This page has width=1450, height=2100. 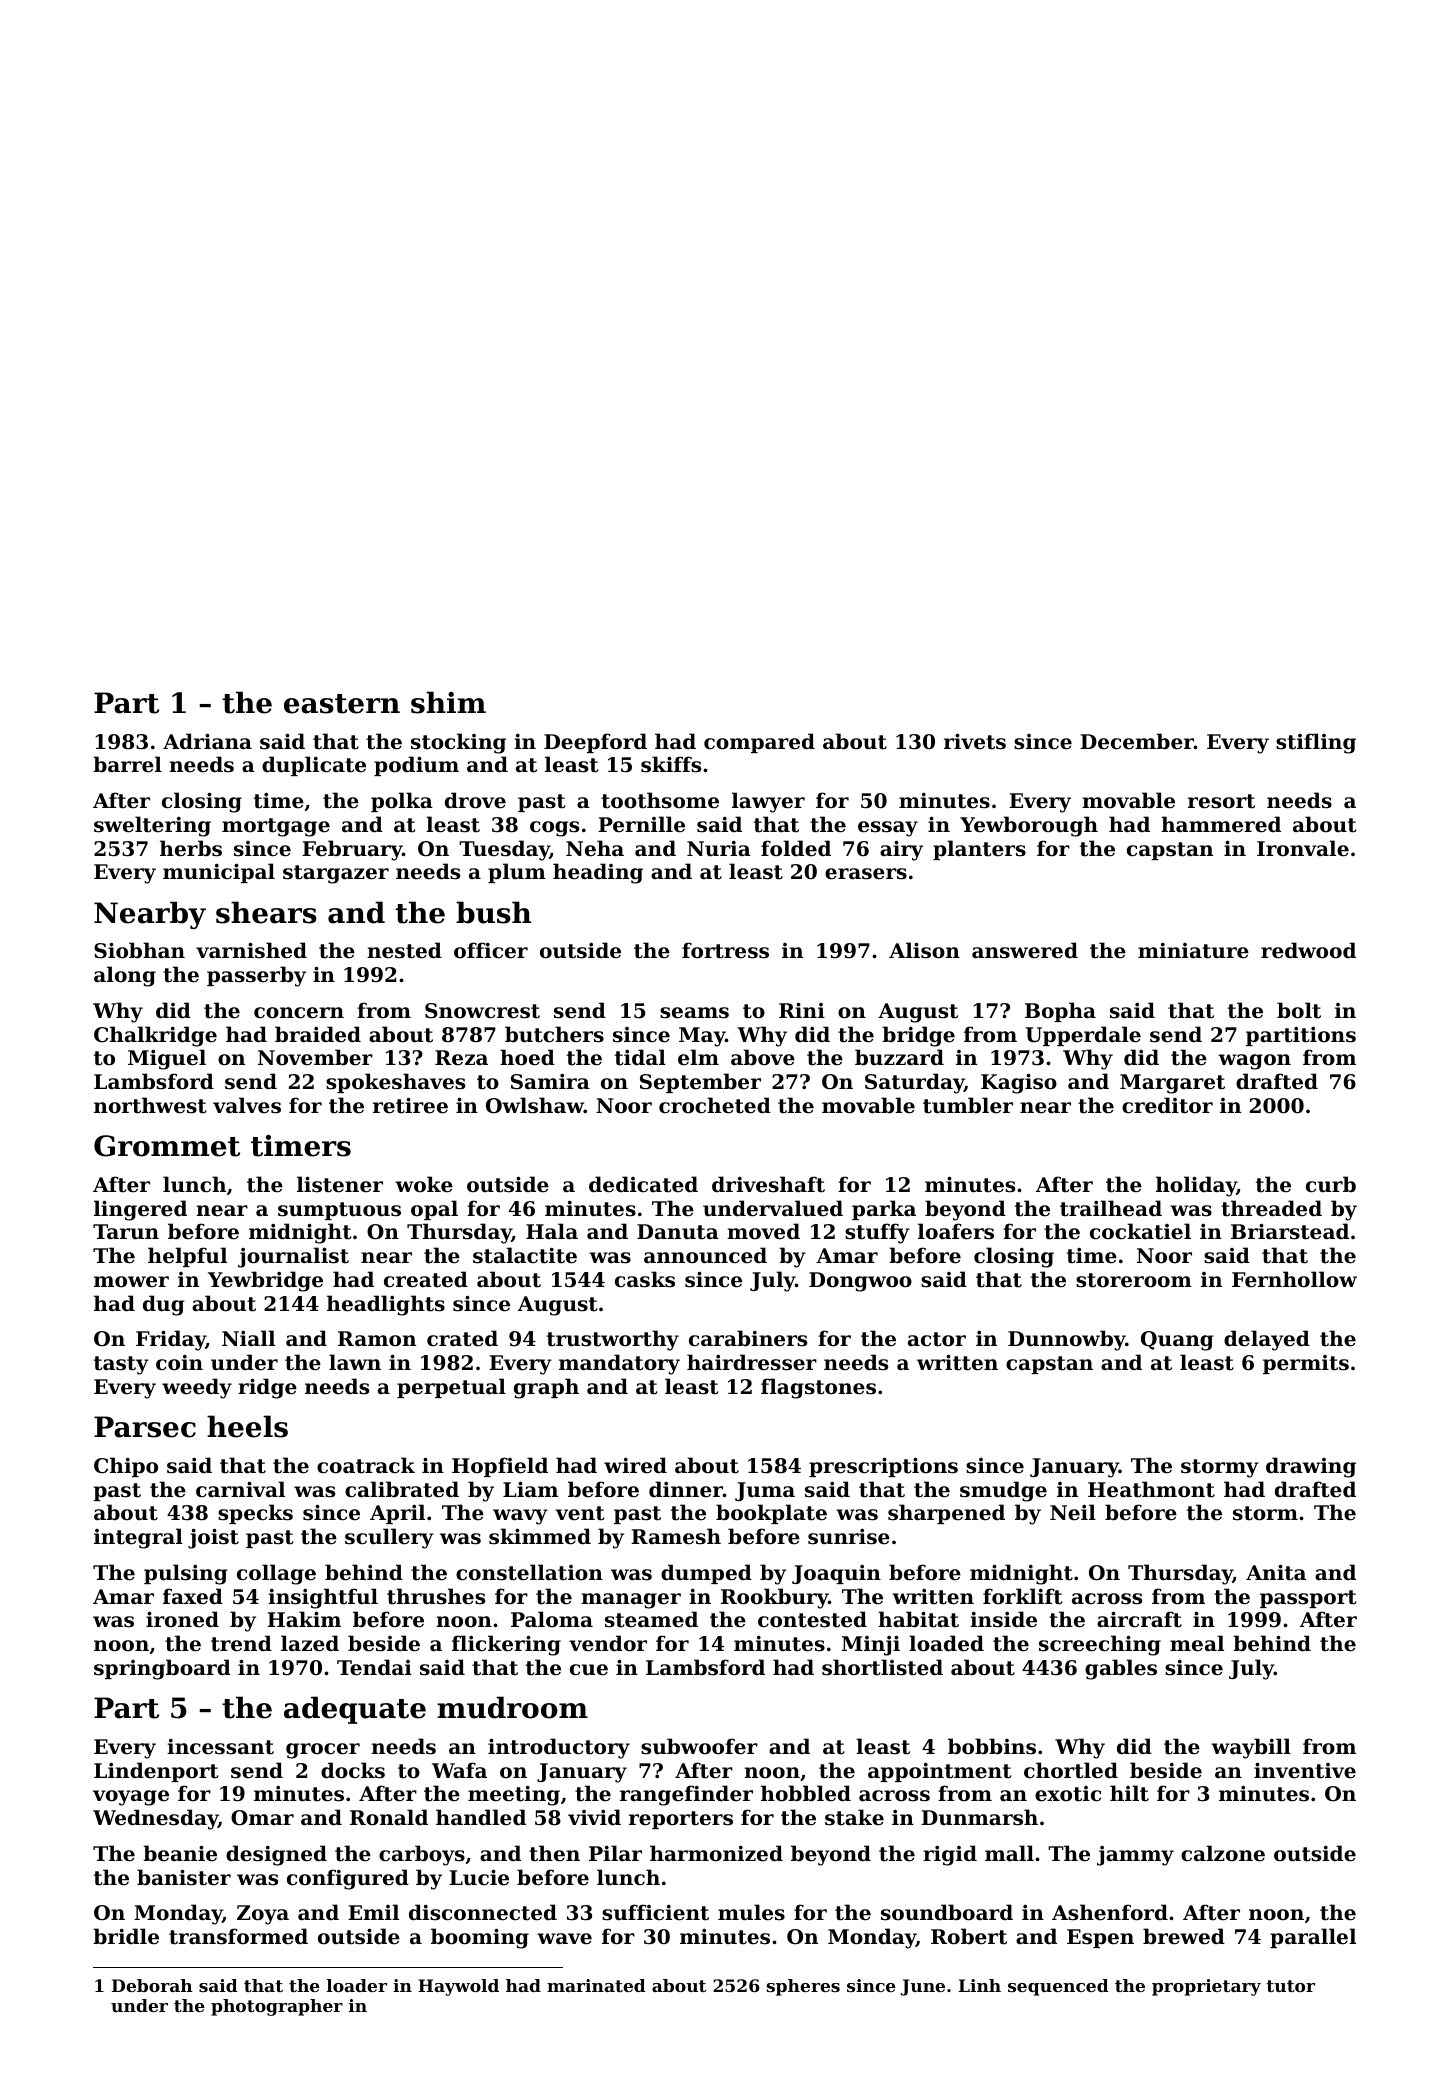 What do you see at coordinates (748, 1338) in the page?
I see `carabiners` at bounding box center [748, 1338].
